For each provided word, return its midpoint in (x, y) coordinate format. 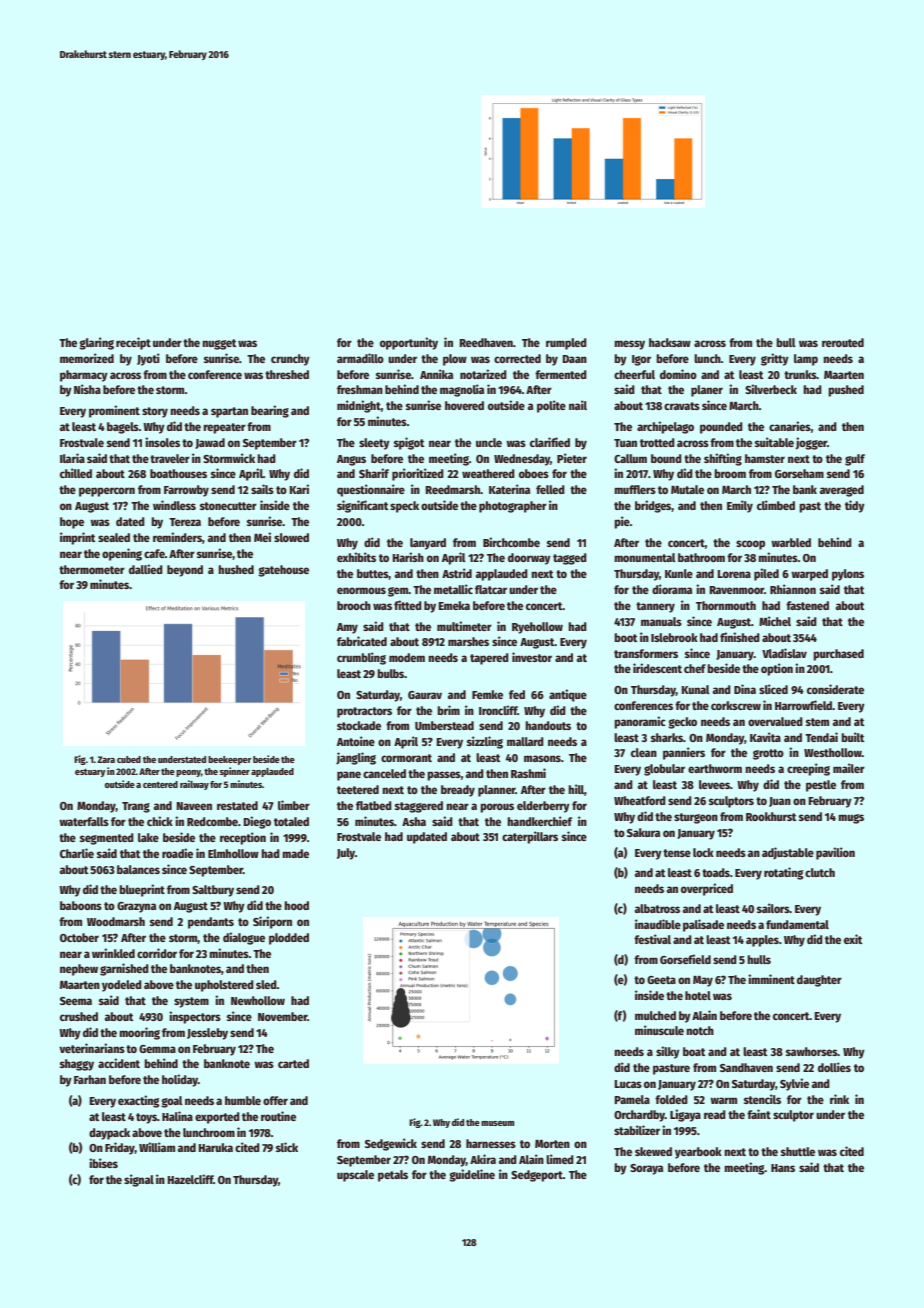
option (777, 669)
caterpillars (530, 837)
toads (716, 872)
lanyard (428, 544)
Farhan (90, 1079)
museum (498, 1123)
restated (237, 805)
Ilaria (72, 458)
